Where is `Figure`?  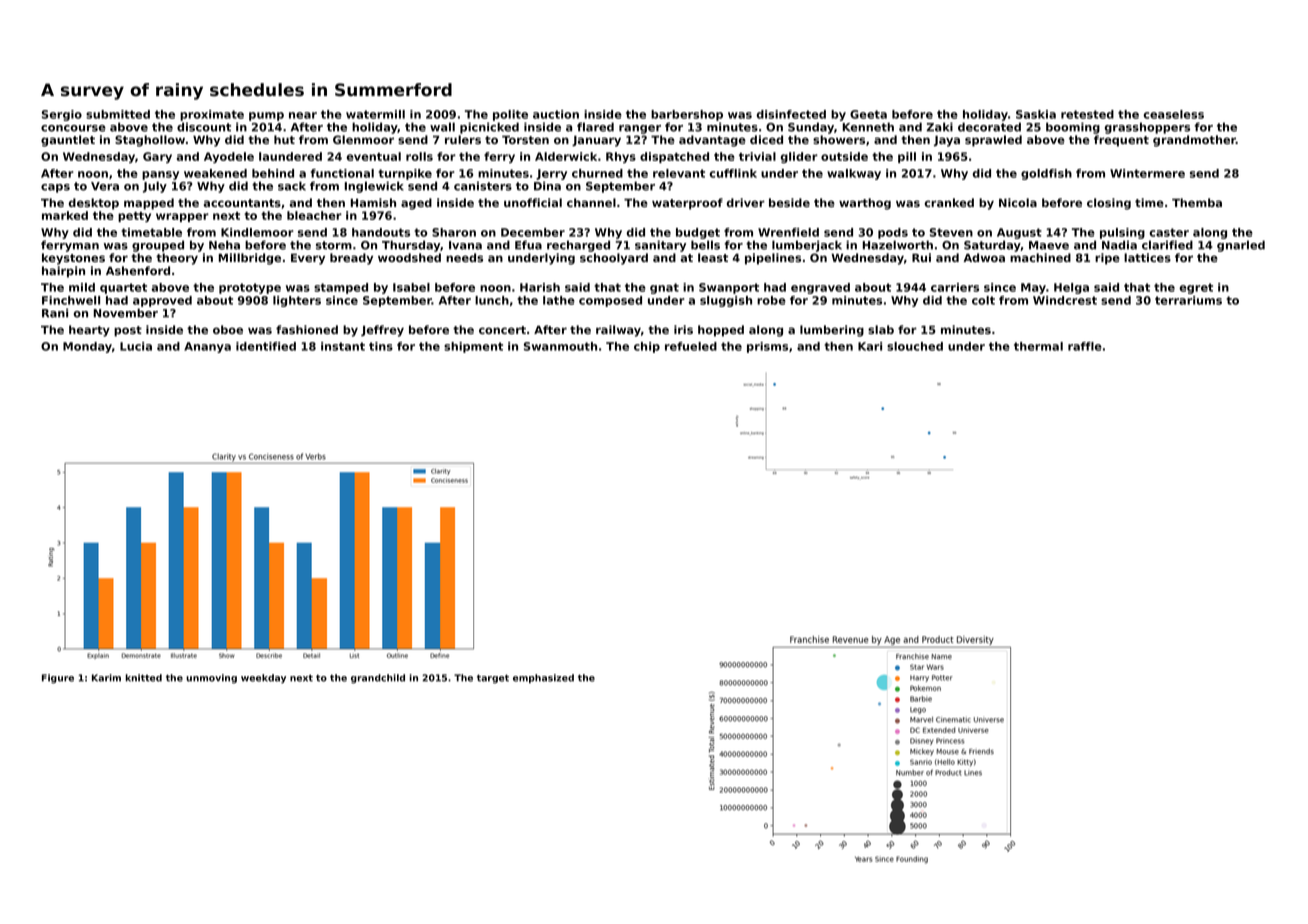 Figure is located at coordinates (58, 679).
